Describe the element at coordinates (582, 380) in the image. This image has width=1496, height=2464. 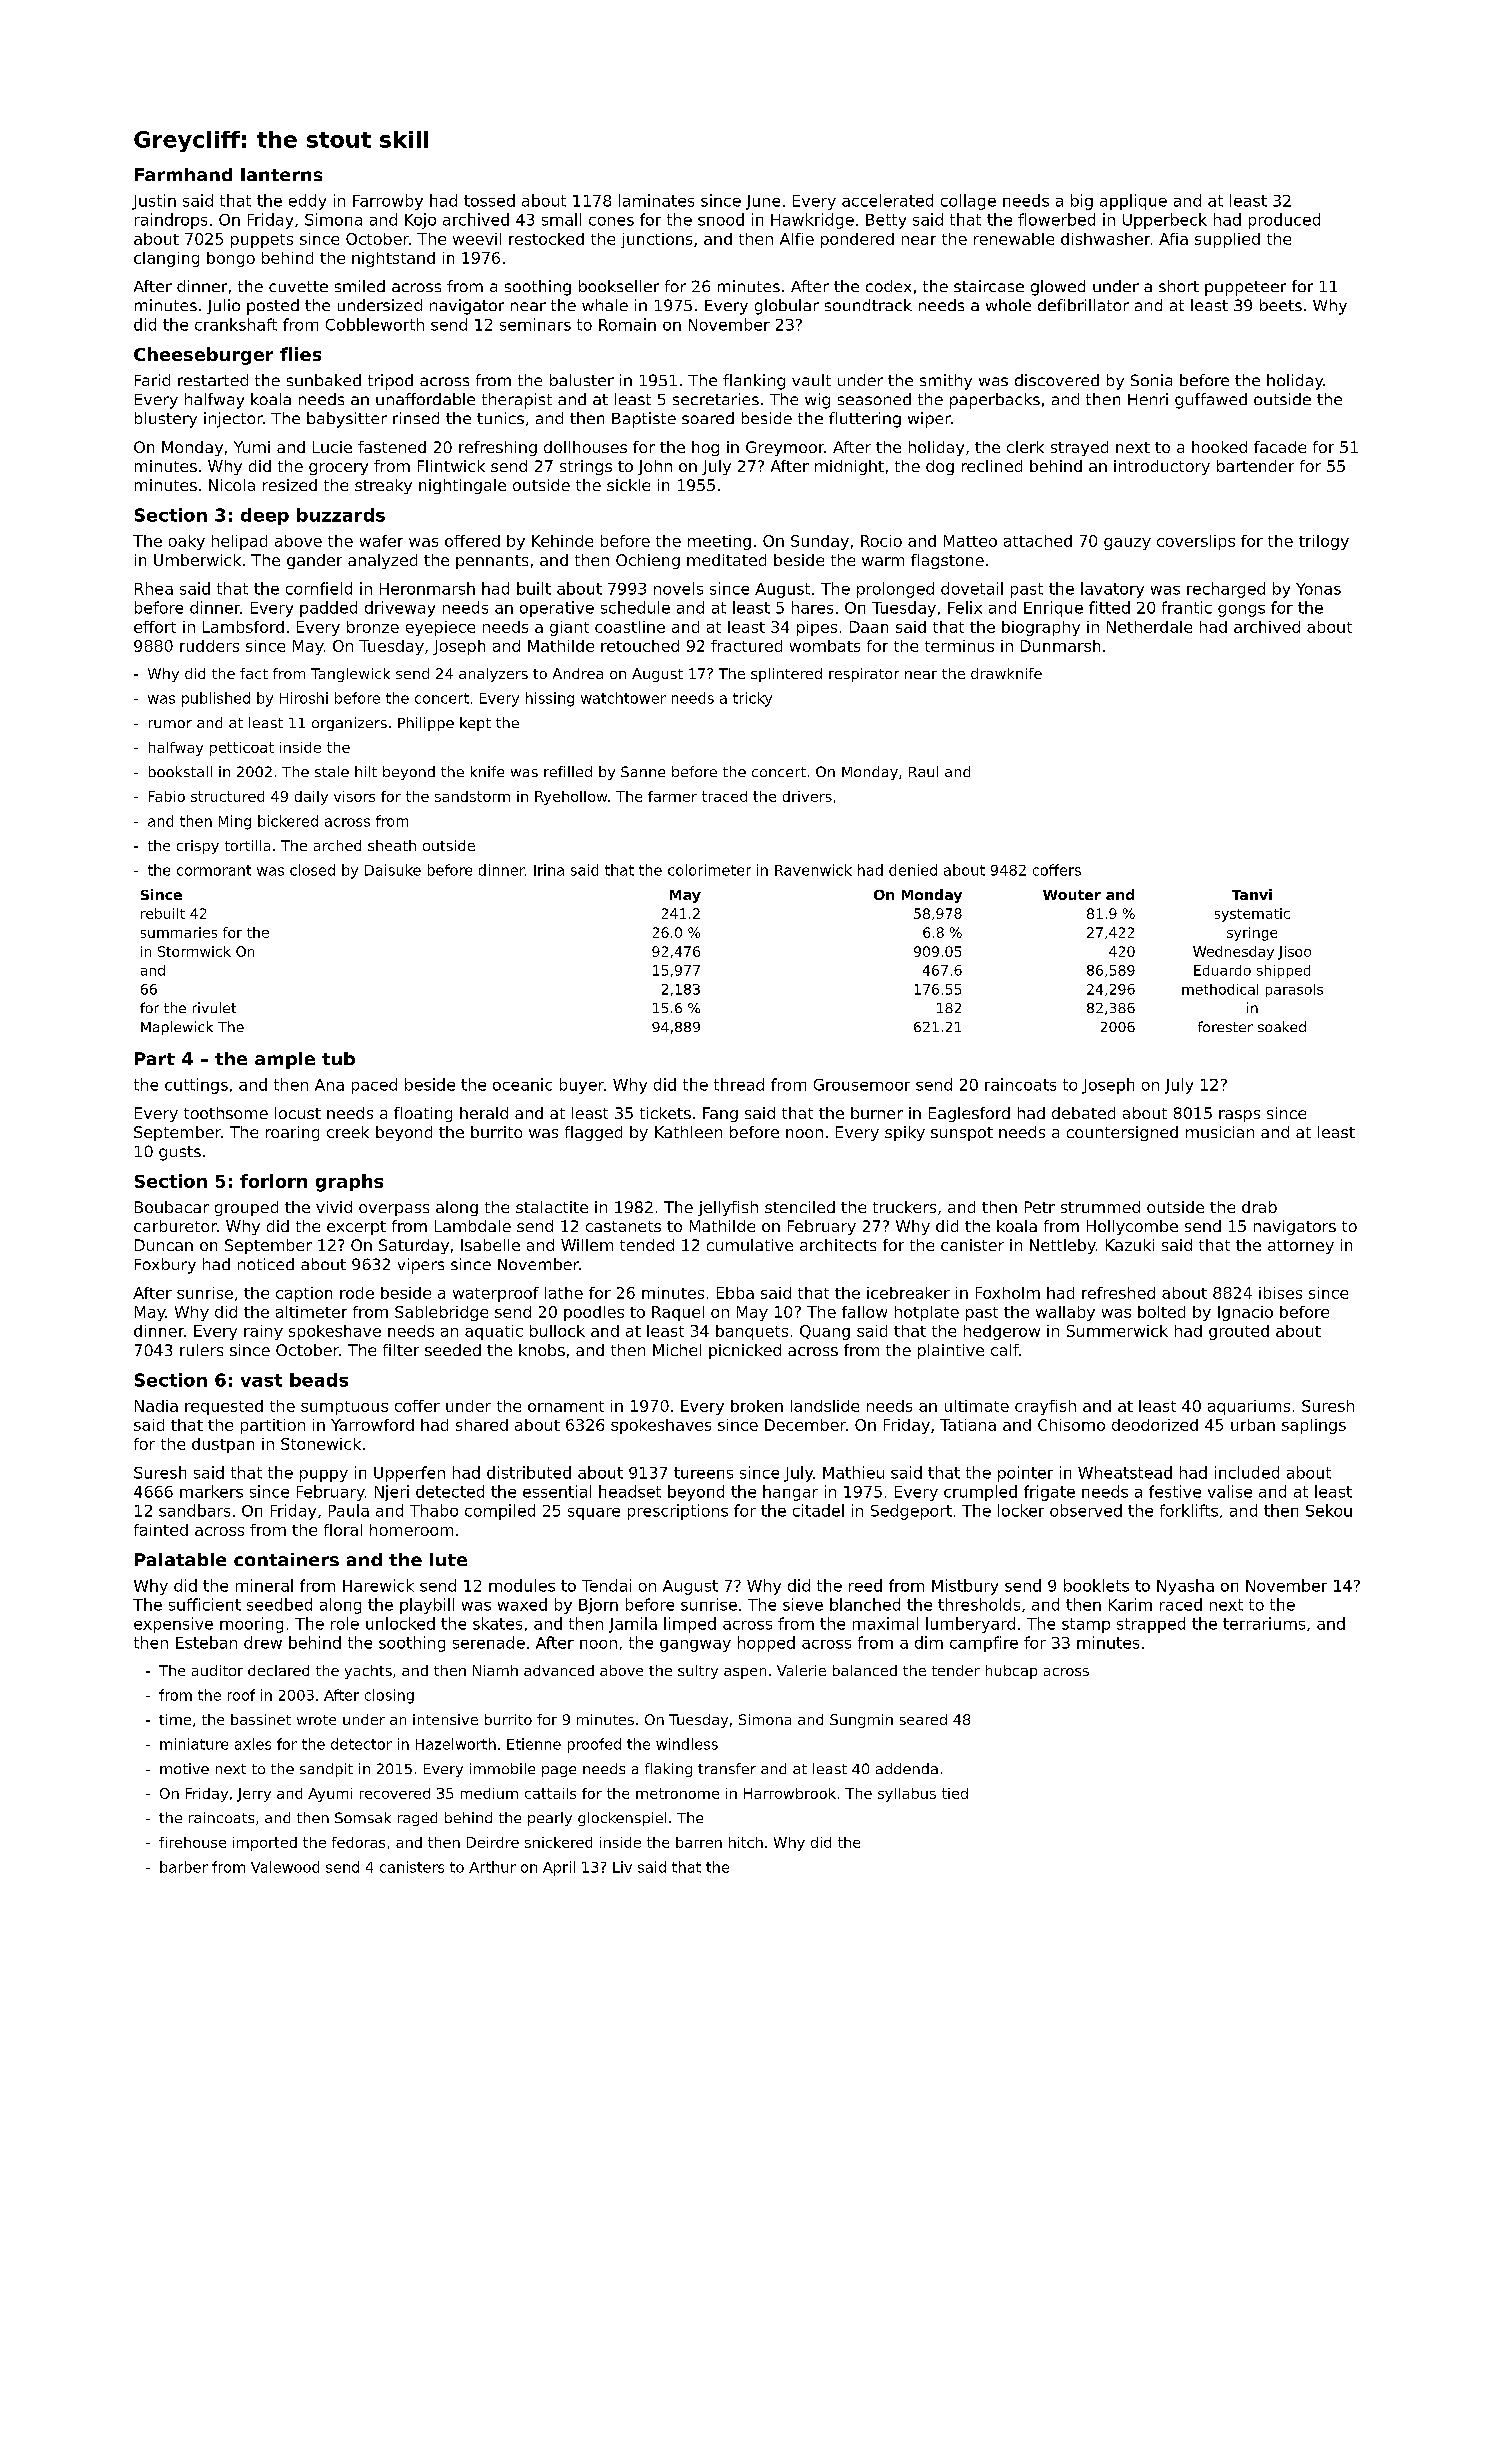
I see `baluster` at that location.
